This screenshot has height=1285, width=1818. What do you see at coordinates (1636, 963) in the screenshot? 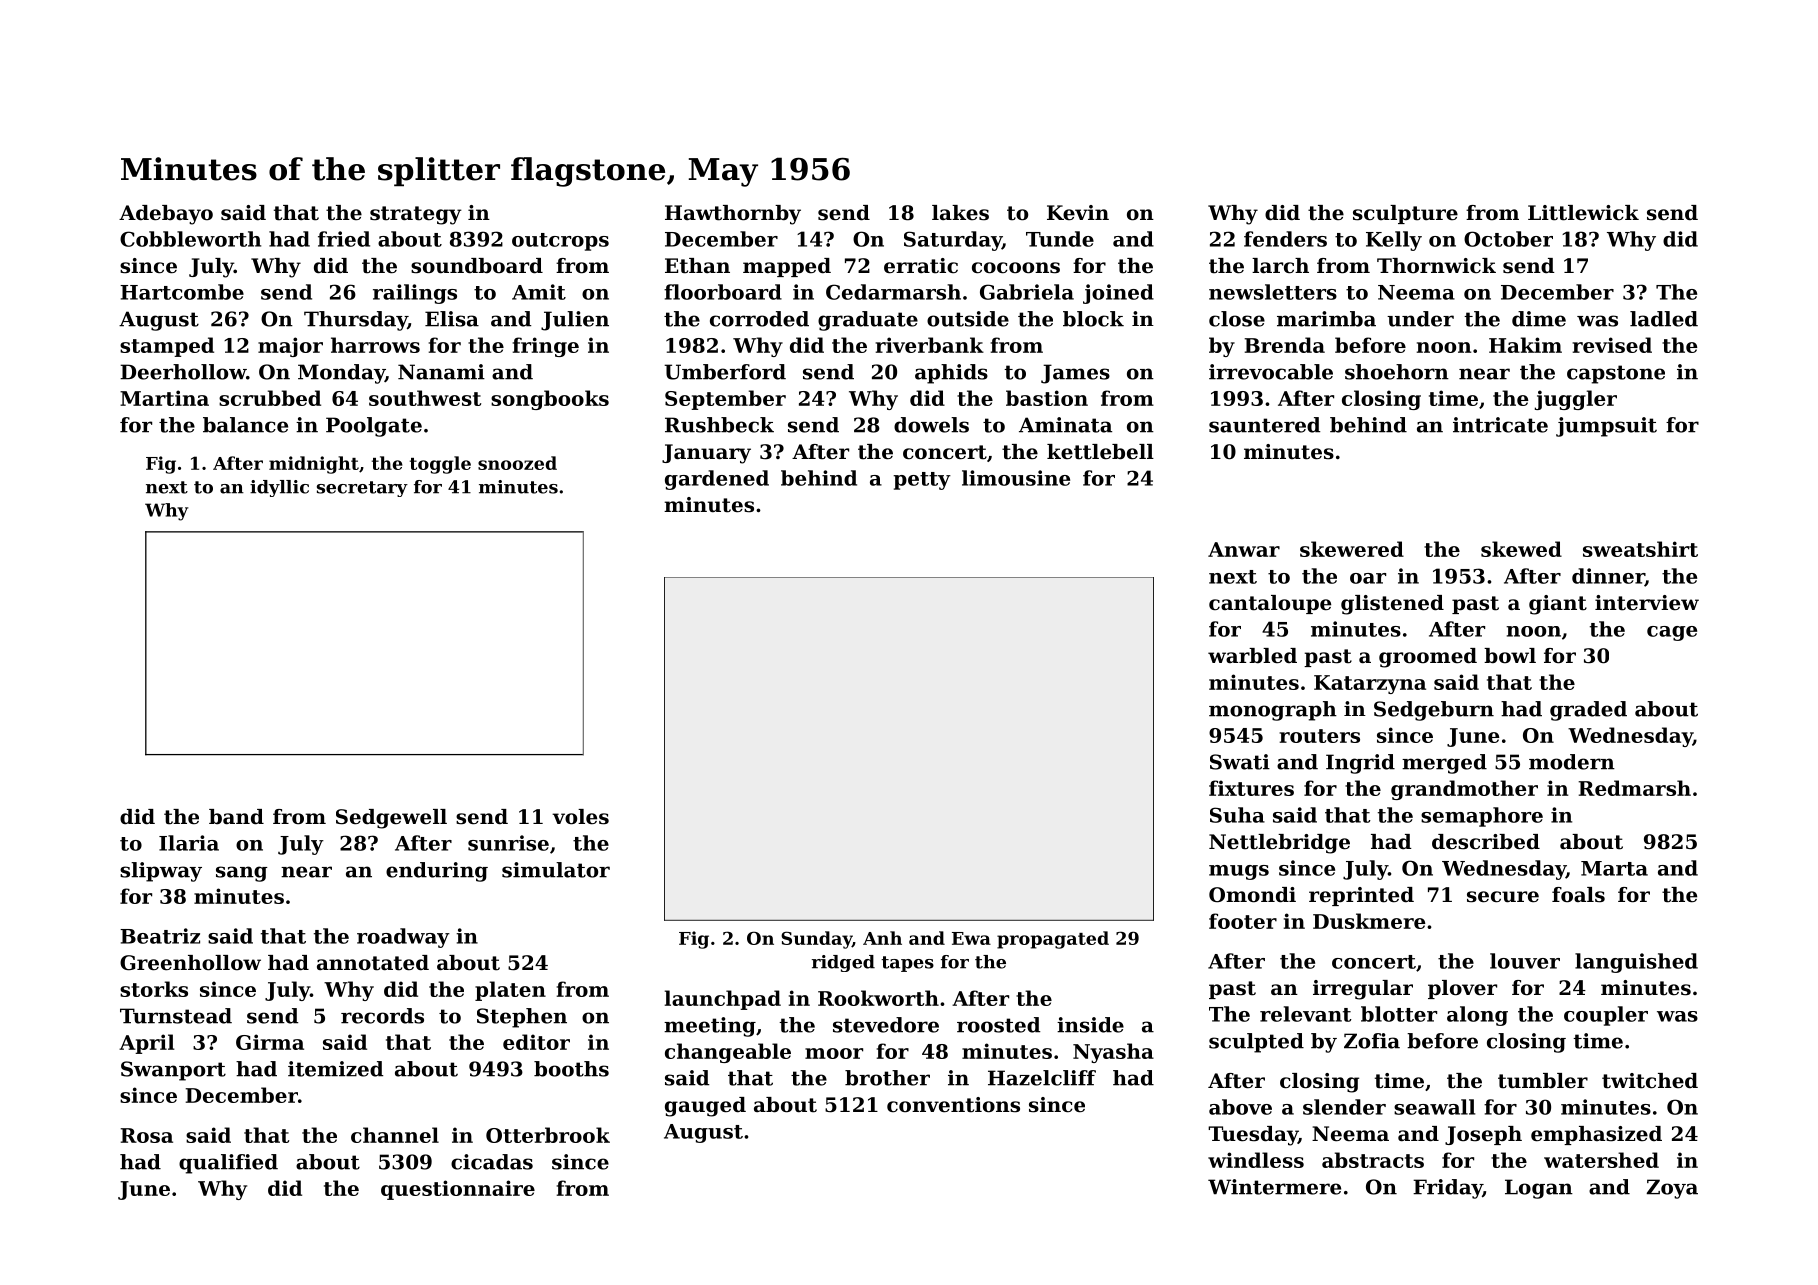
I see `languished` at bounding box center [1636, 963].
